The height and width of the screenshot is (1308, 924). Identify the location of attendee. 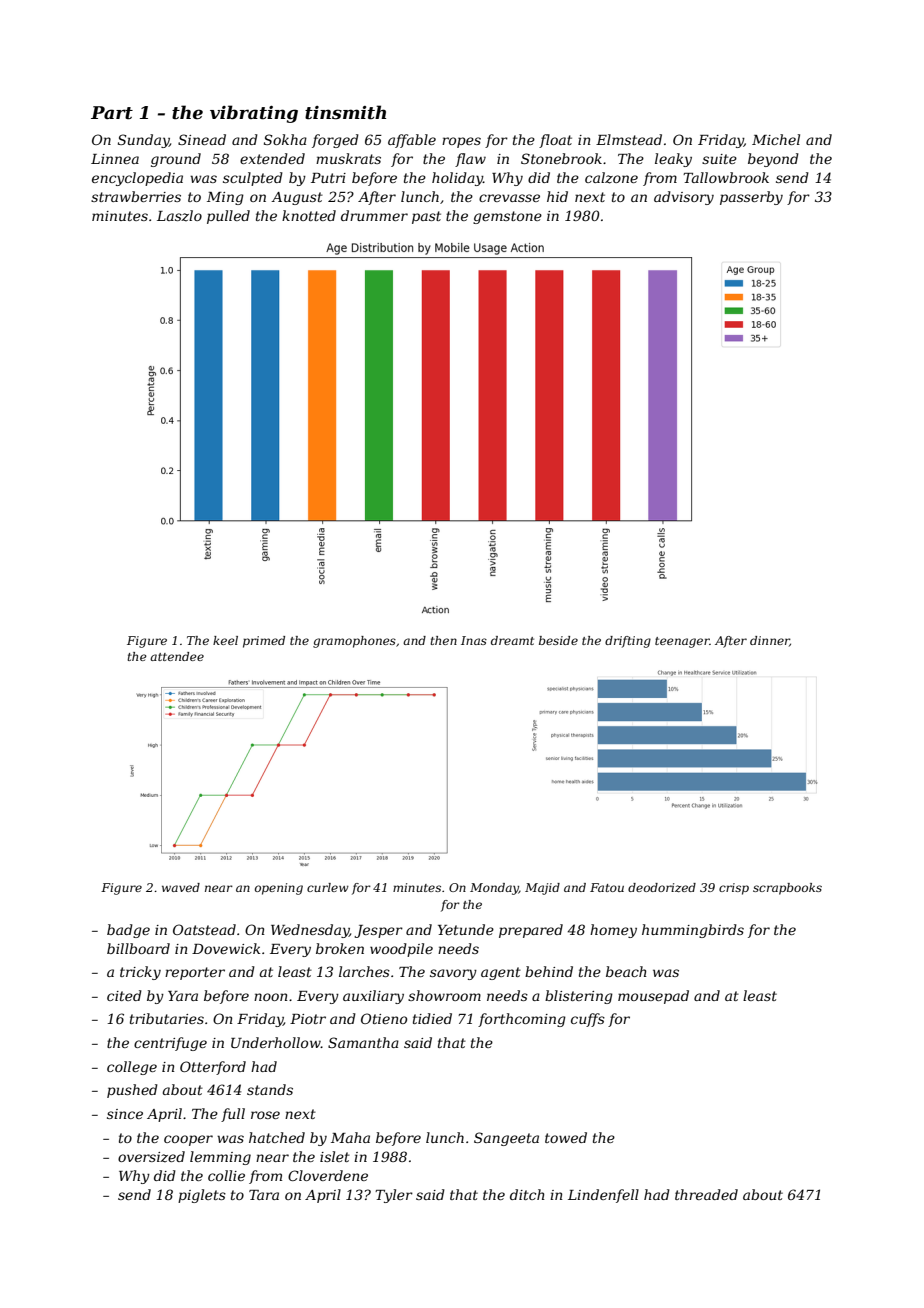
(177, 656).
